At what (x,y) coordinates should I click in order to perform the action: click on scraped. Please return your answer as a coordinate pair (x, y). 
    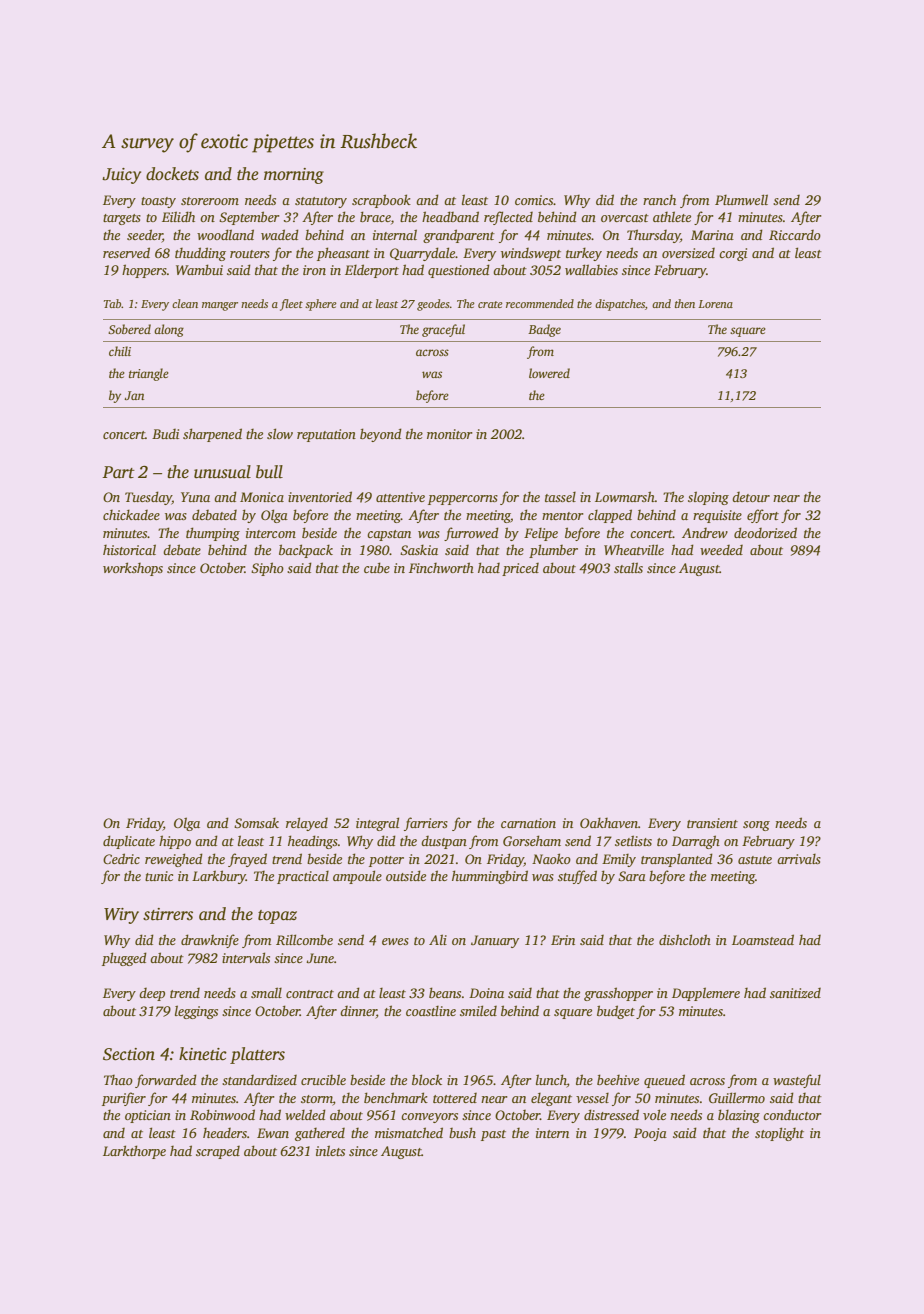
    Looking at the image, I should click on (218, 1152).
